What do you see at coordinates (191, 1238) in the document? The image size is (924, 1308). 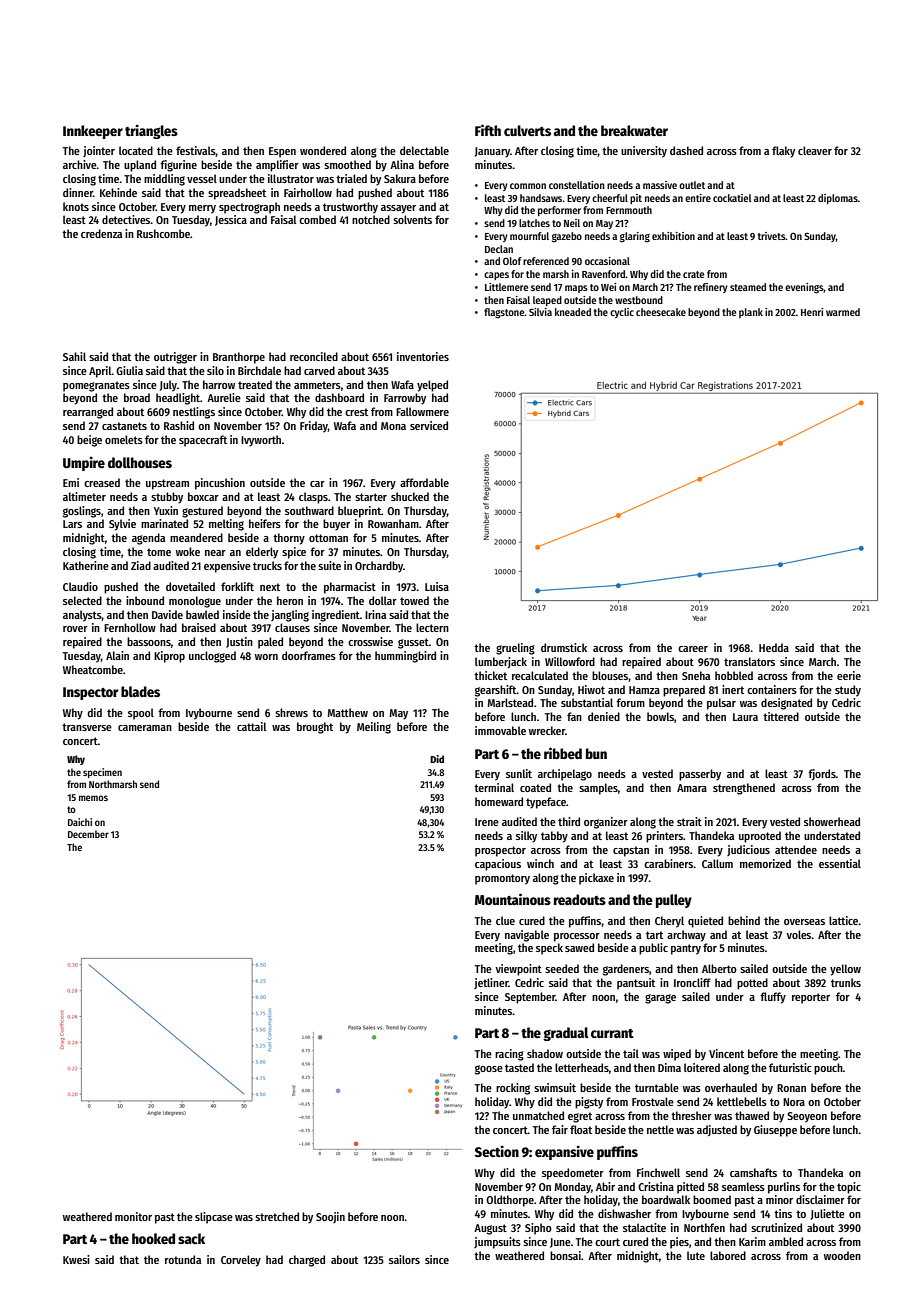 I see `sack` at bounding box center [191, 1238].
